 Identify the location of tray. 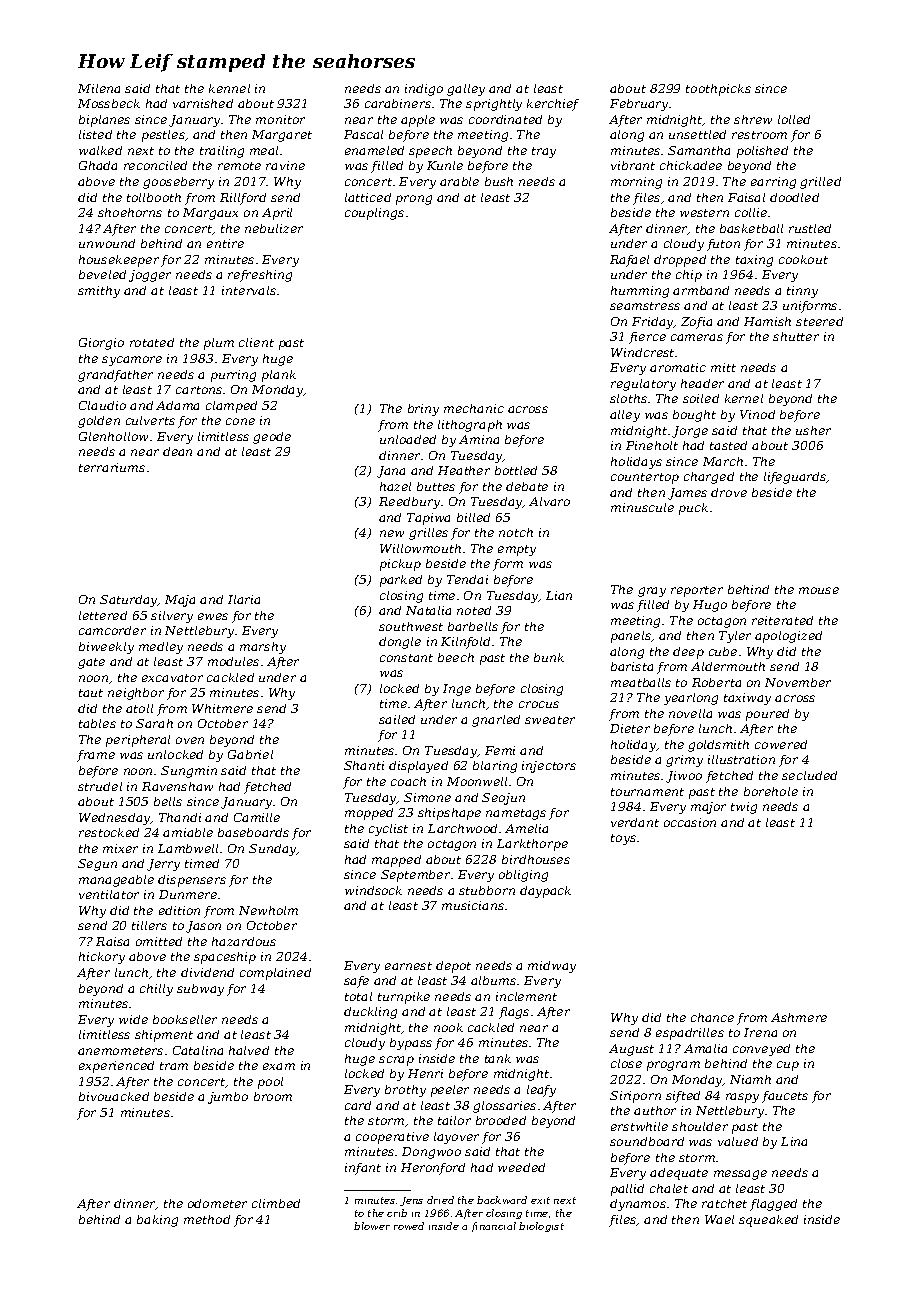
(544, 152).
